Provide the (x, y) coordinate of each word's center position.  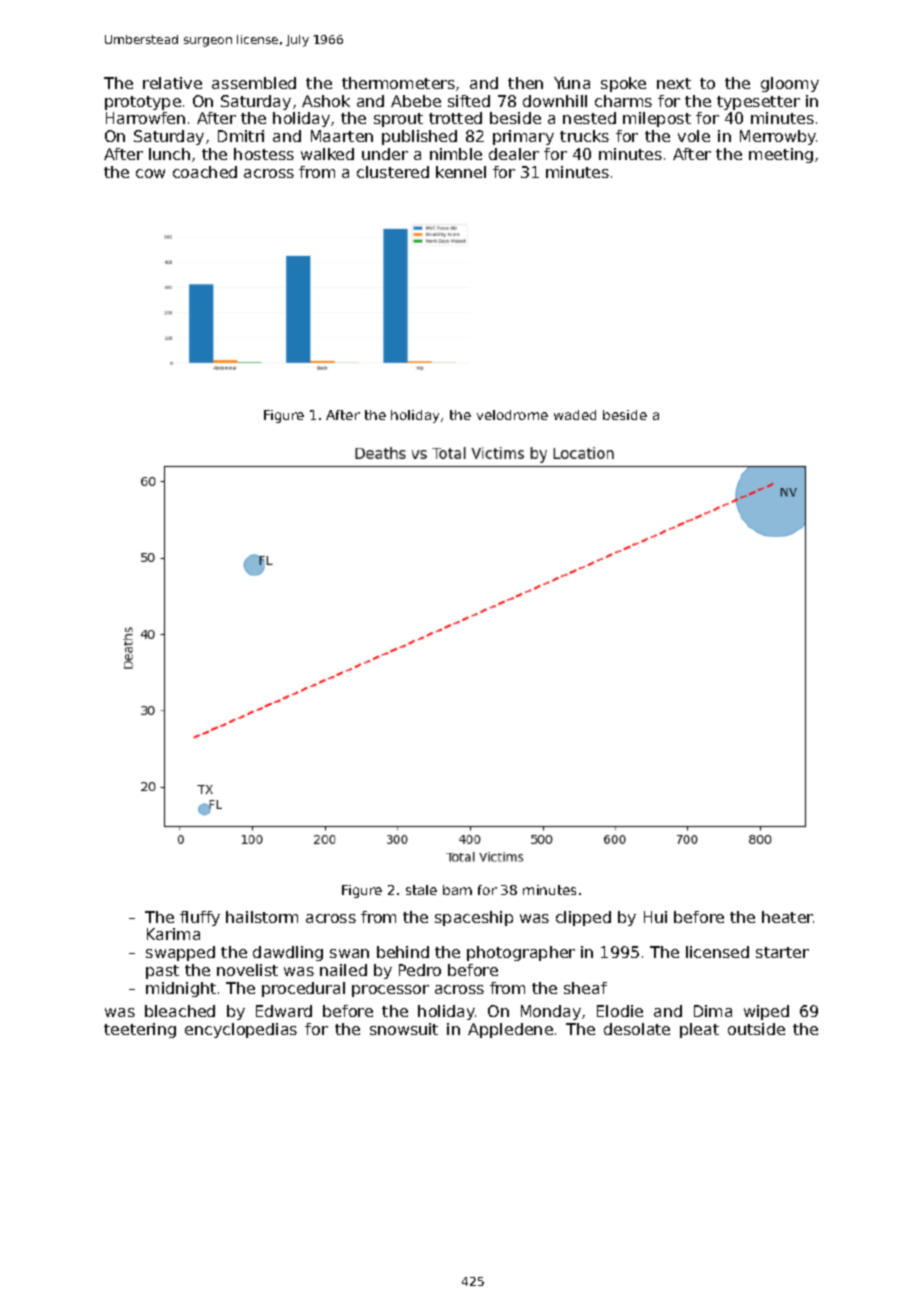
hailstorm (262, 917)
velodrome (512, 415)
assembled (254, 83)
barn (457, 890)
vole (694, 136)
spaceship (474, 918)
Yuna (572, 83)
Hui (655, 917)
